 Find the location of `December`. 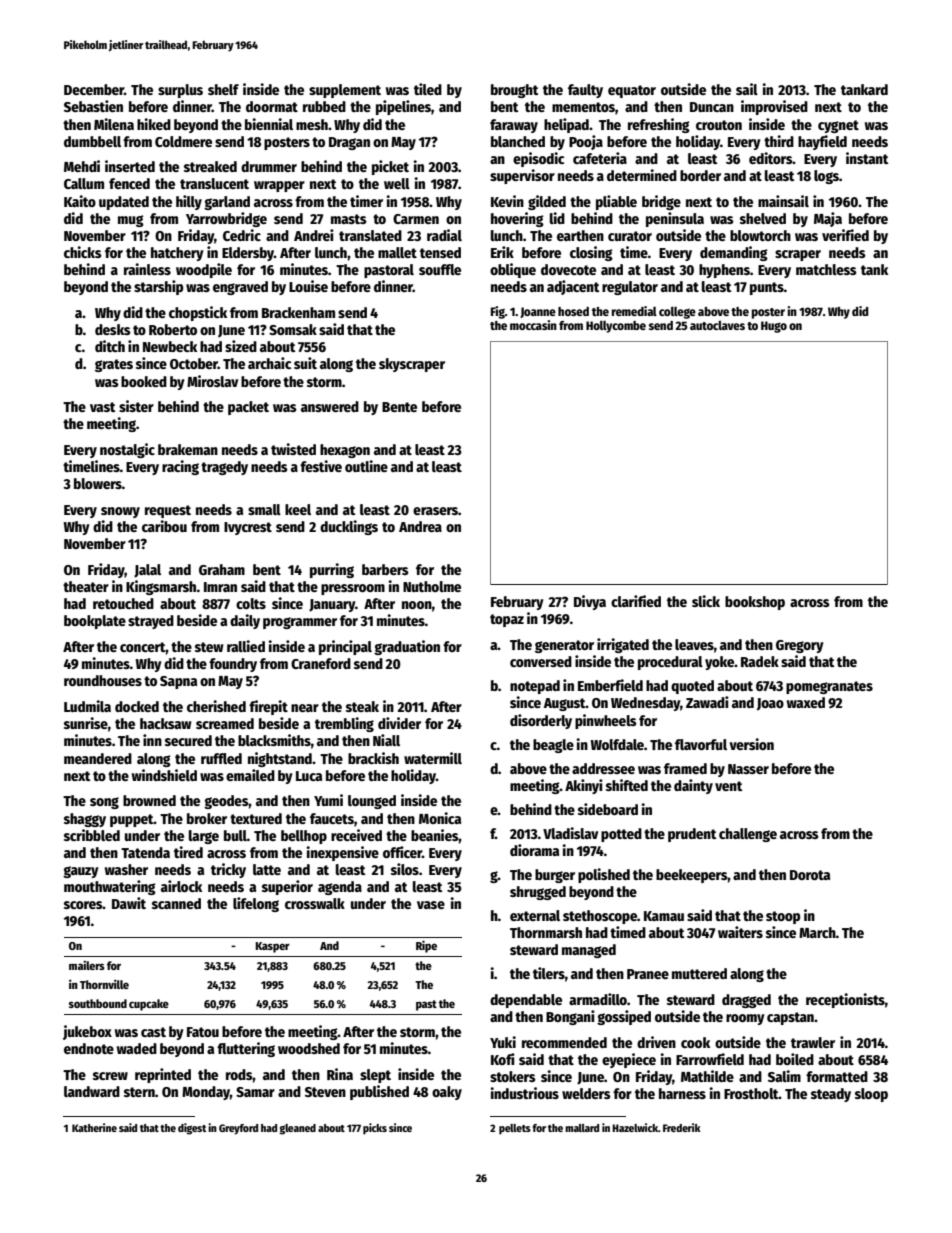

December is located at coordinates (94, 89).
